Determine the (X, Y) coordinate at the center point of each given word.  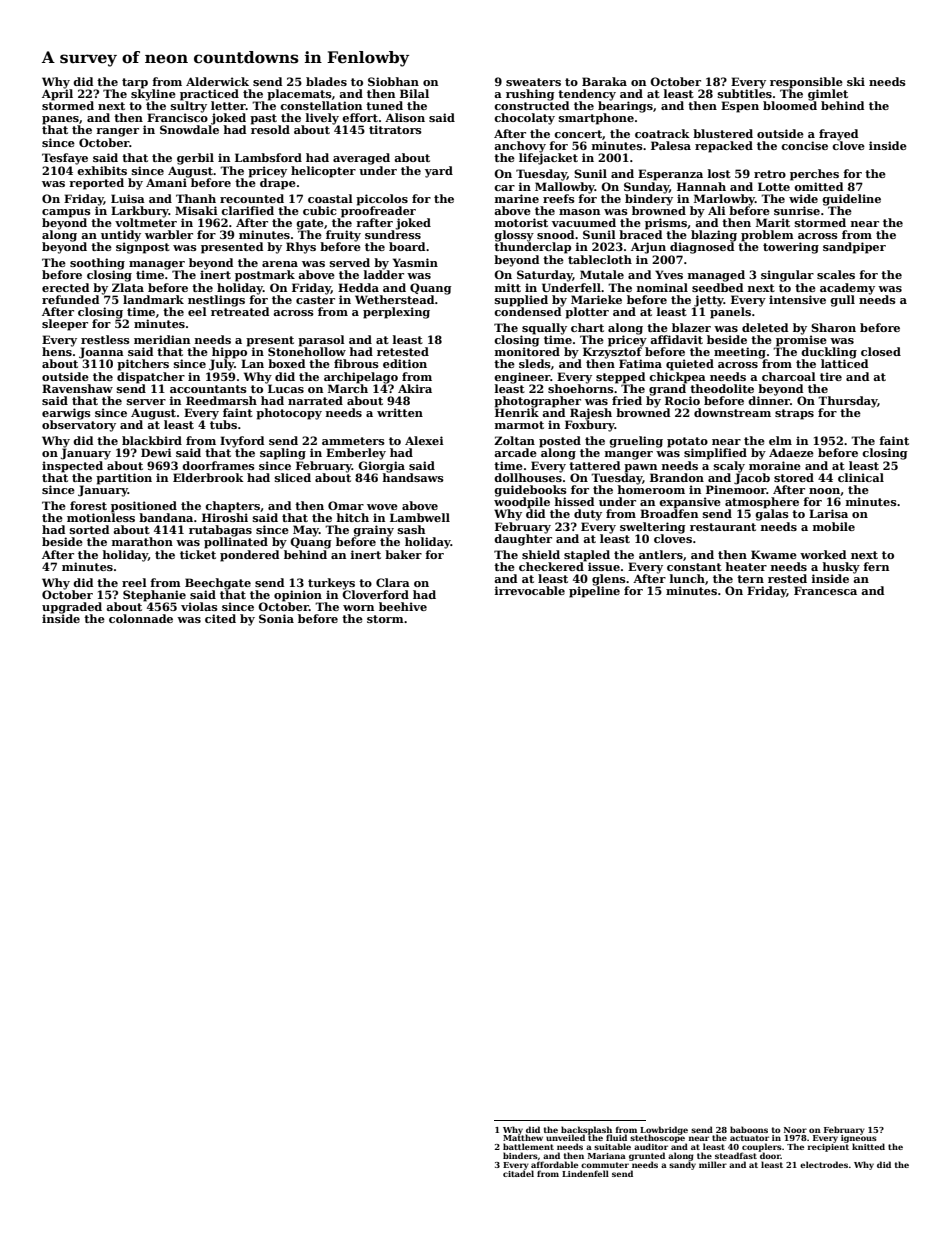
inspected (72, 467)
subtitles (745, 93)
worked (823, 554)
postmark (265, 276)
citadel (518, 1173)
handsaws (413, 477)
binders (520, 1155)
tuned (384, 105)
